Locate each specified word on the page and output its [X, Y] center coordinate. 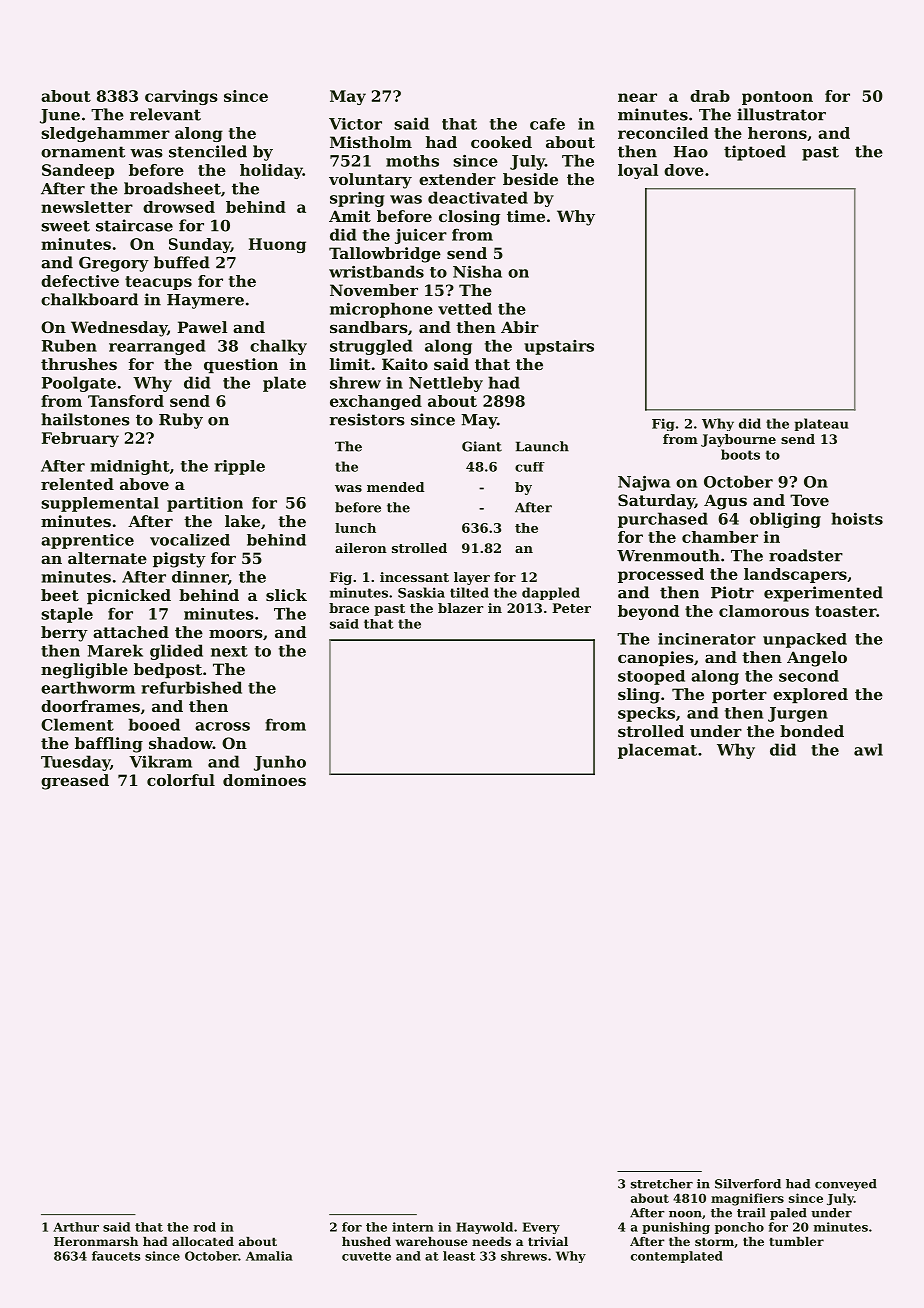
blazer [461, 608]
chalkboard [89, 299]
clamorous [764, 611]
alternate [107, 558]
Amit [350, 216]
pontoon [777, 98]
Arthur [76, 1227]
